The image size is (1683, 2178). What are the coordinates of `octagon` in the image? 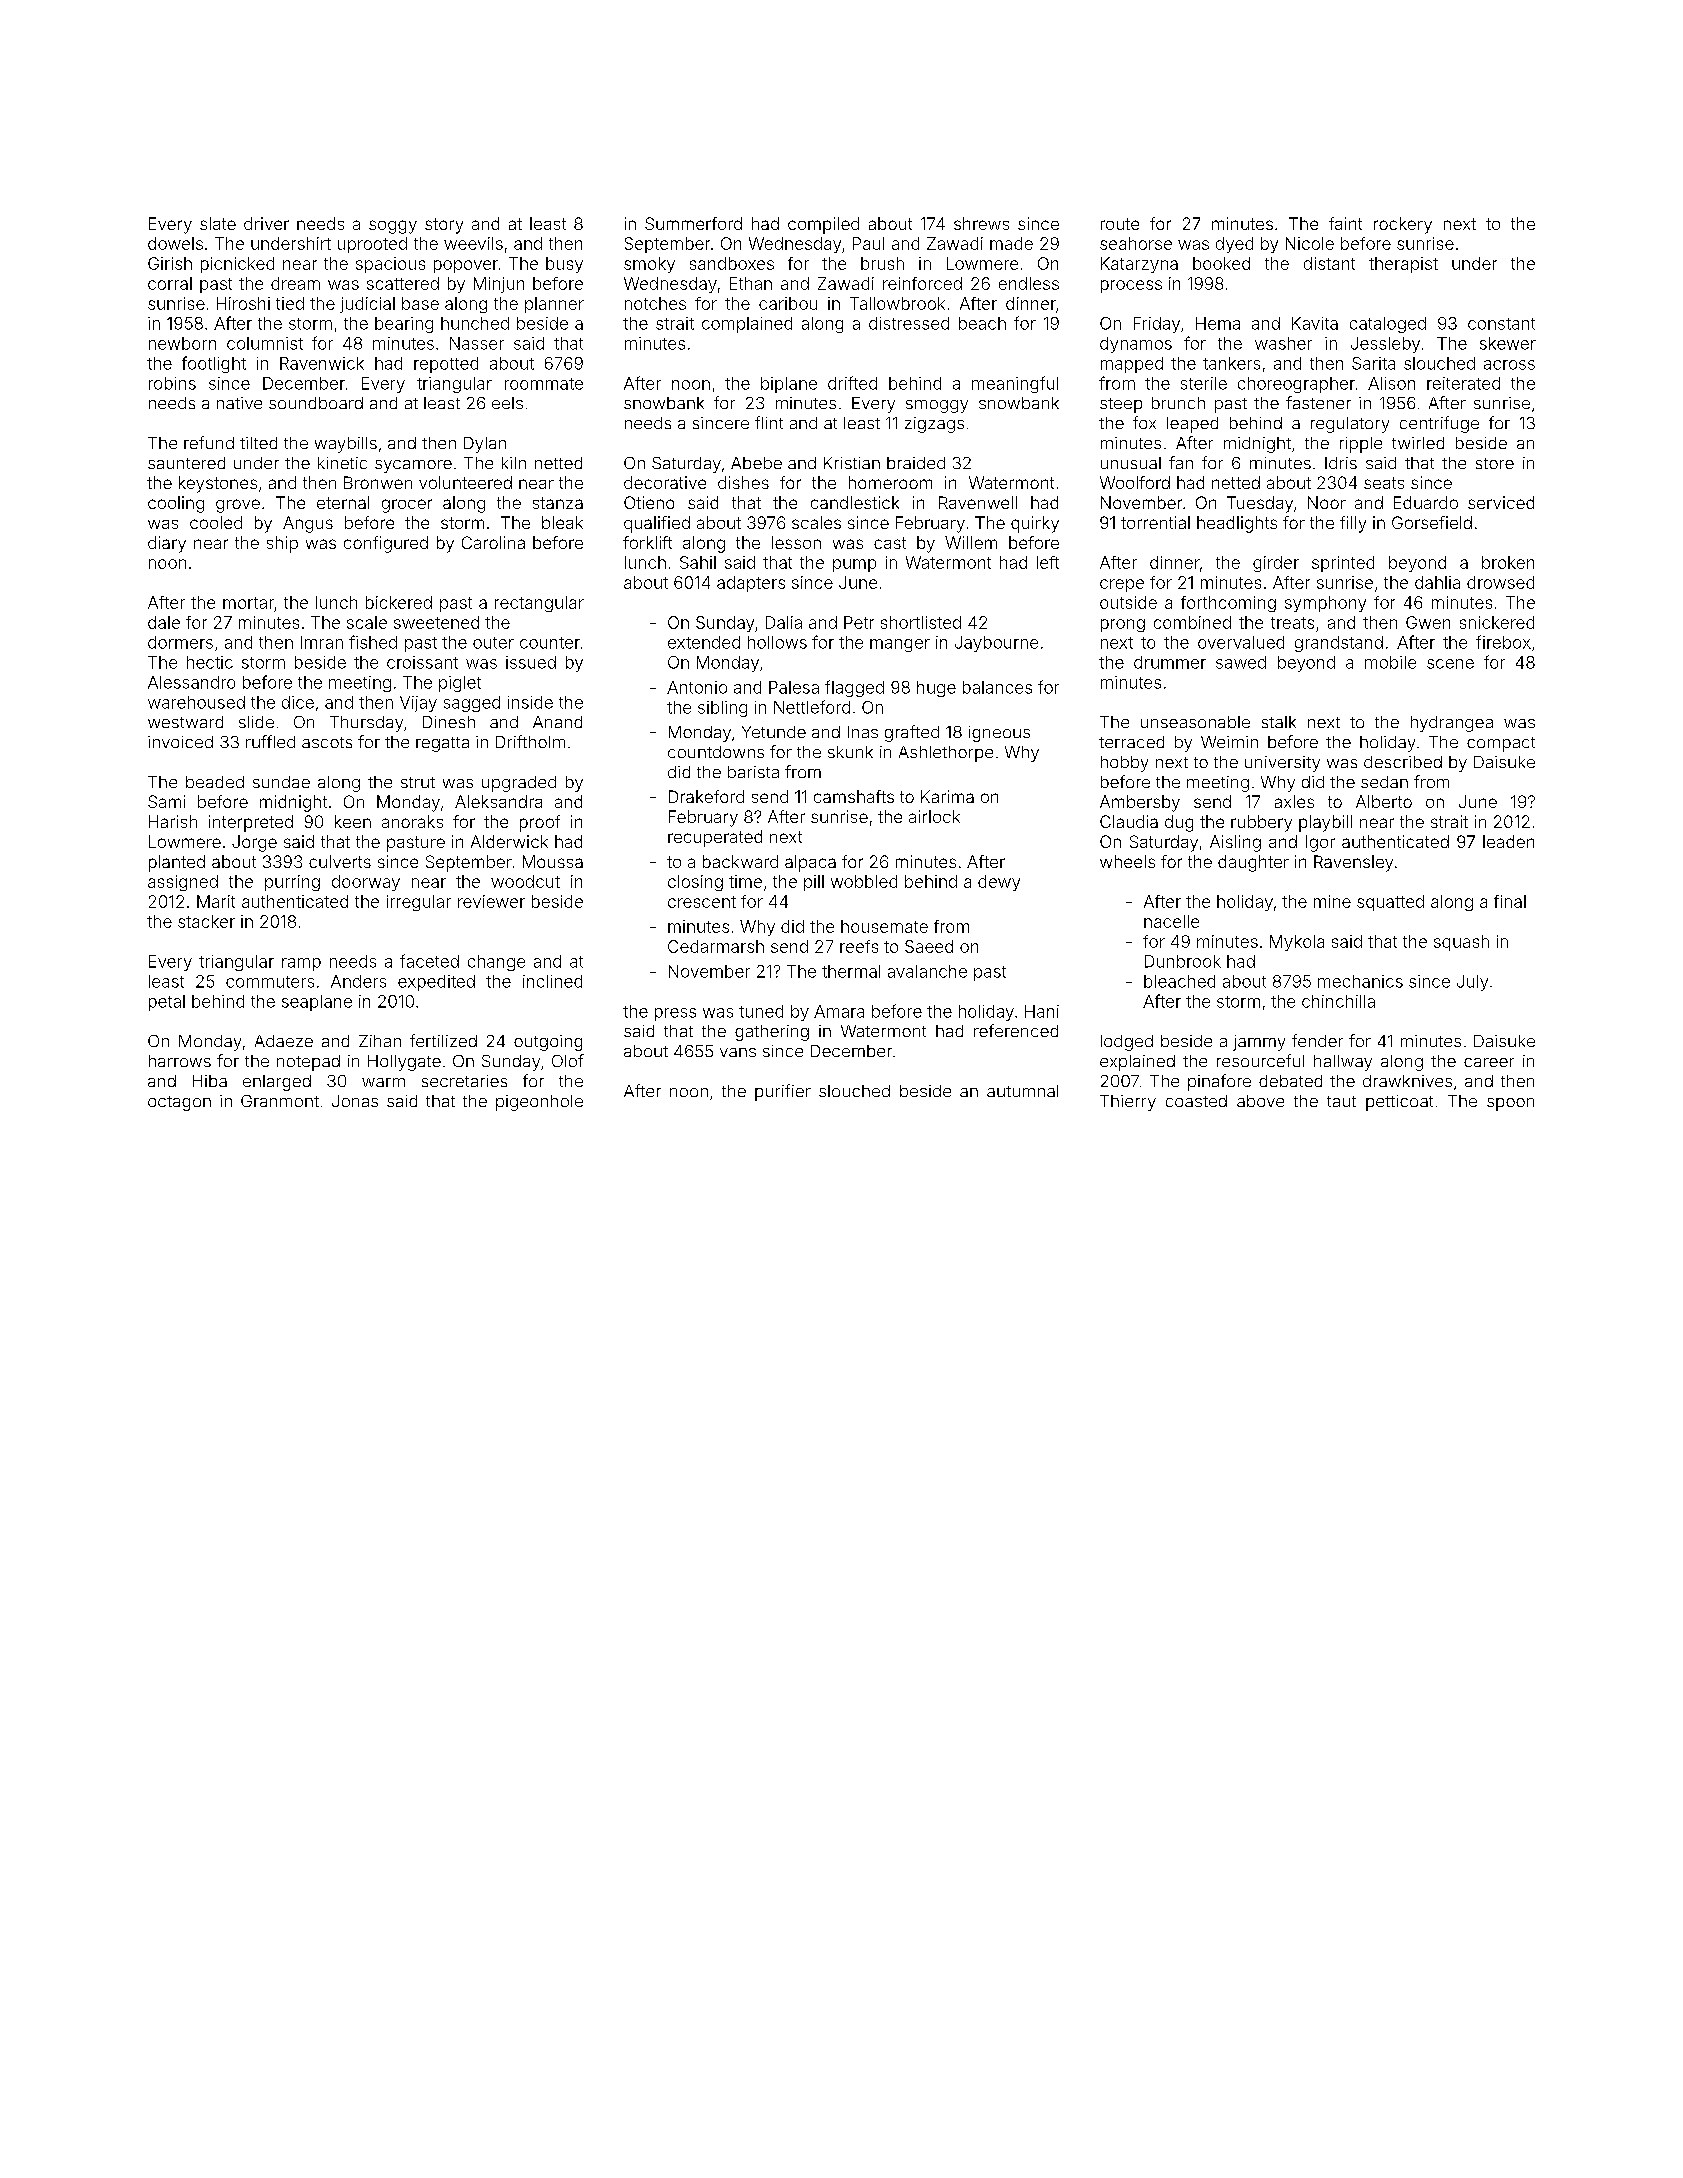 It's located at (179, 1103).
